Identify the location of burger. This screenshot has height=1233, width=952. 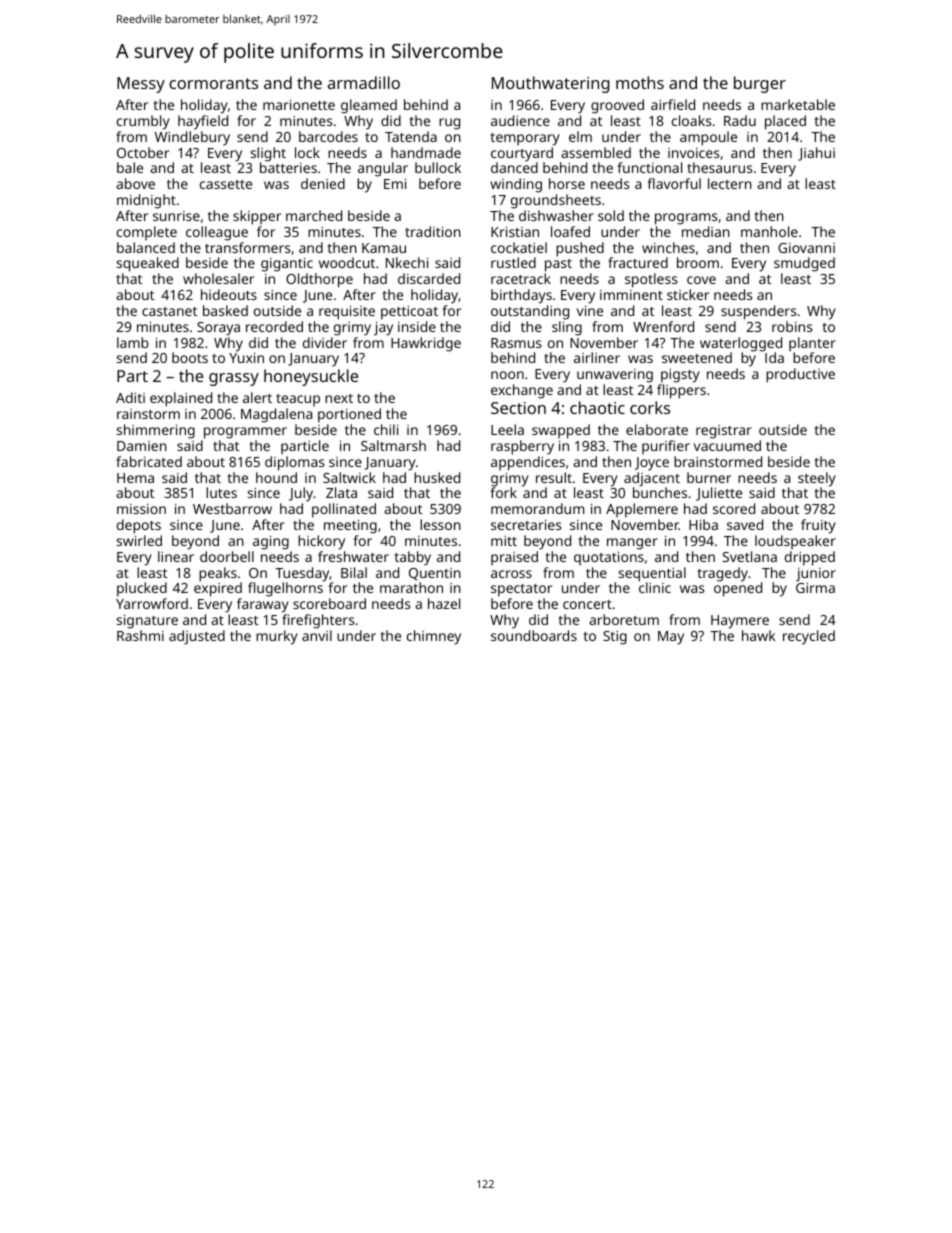
(760, 84).
